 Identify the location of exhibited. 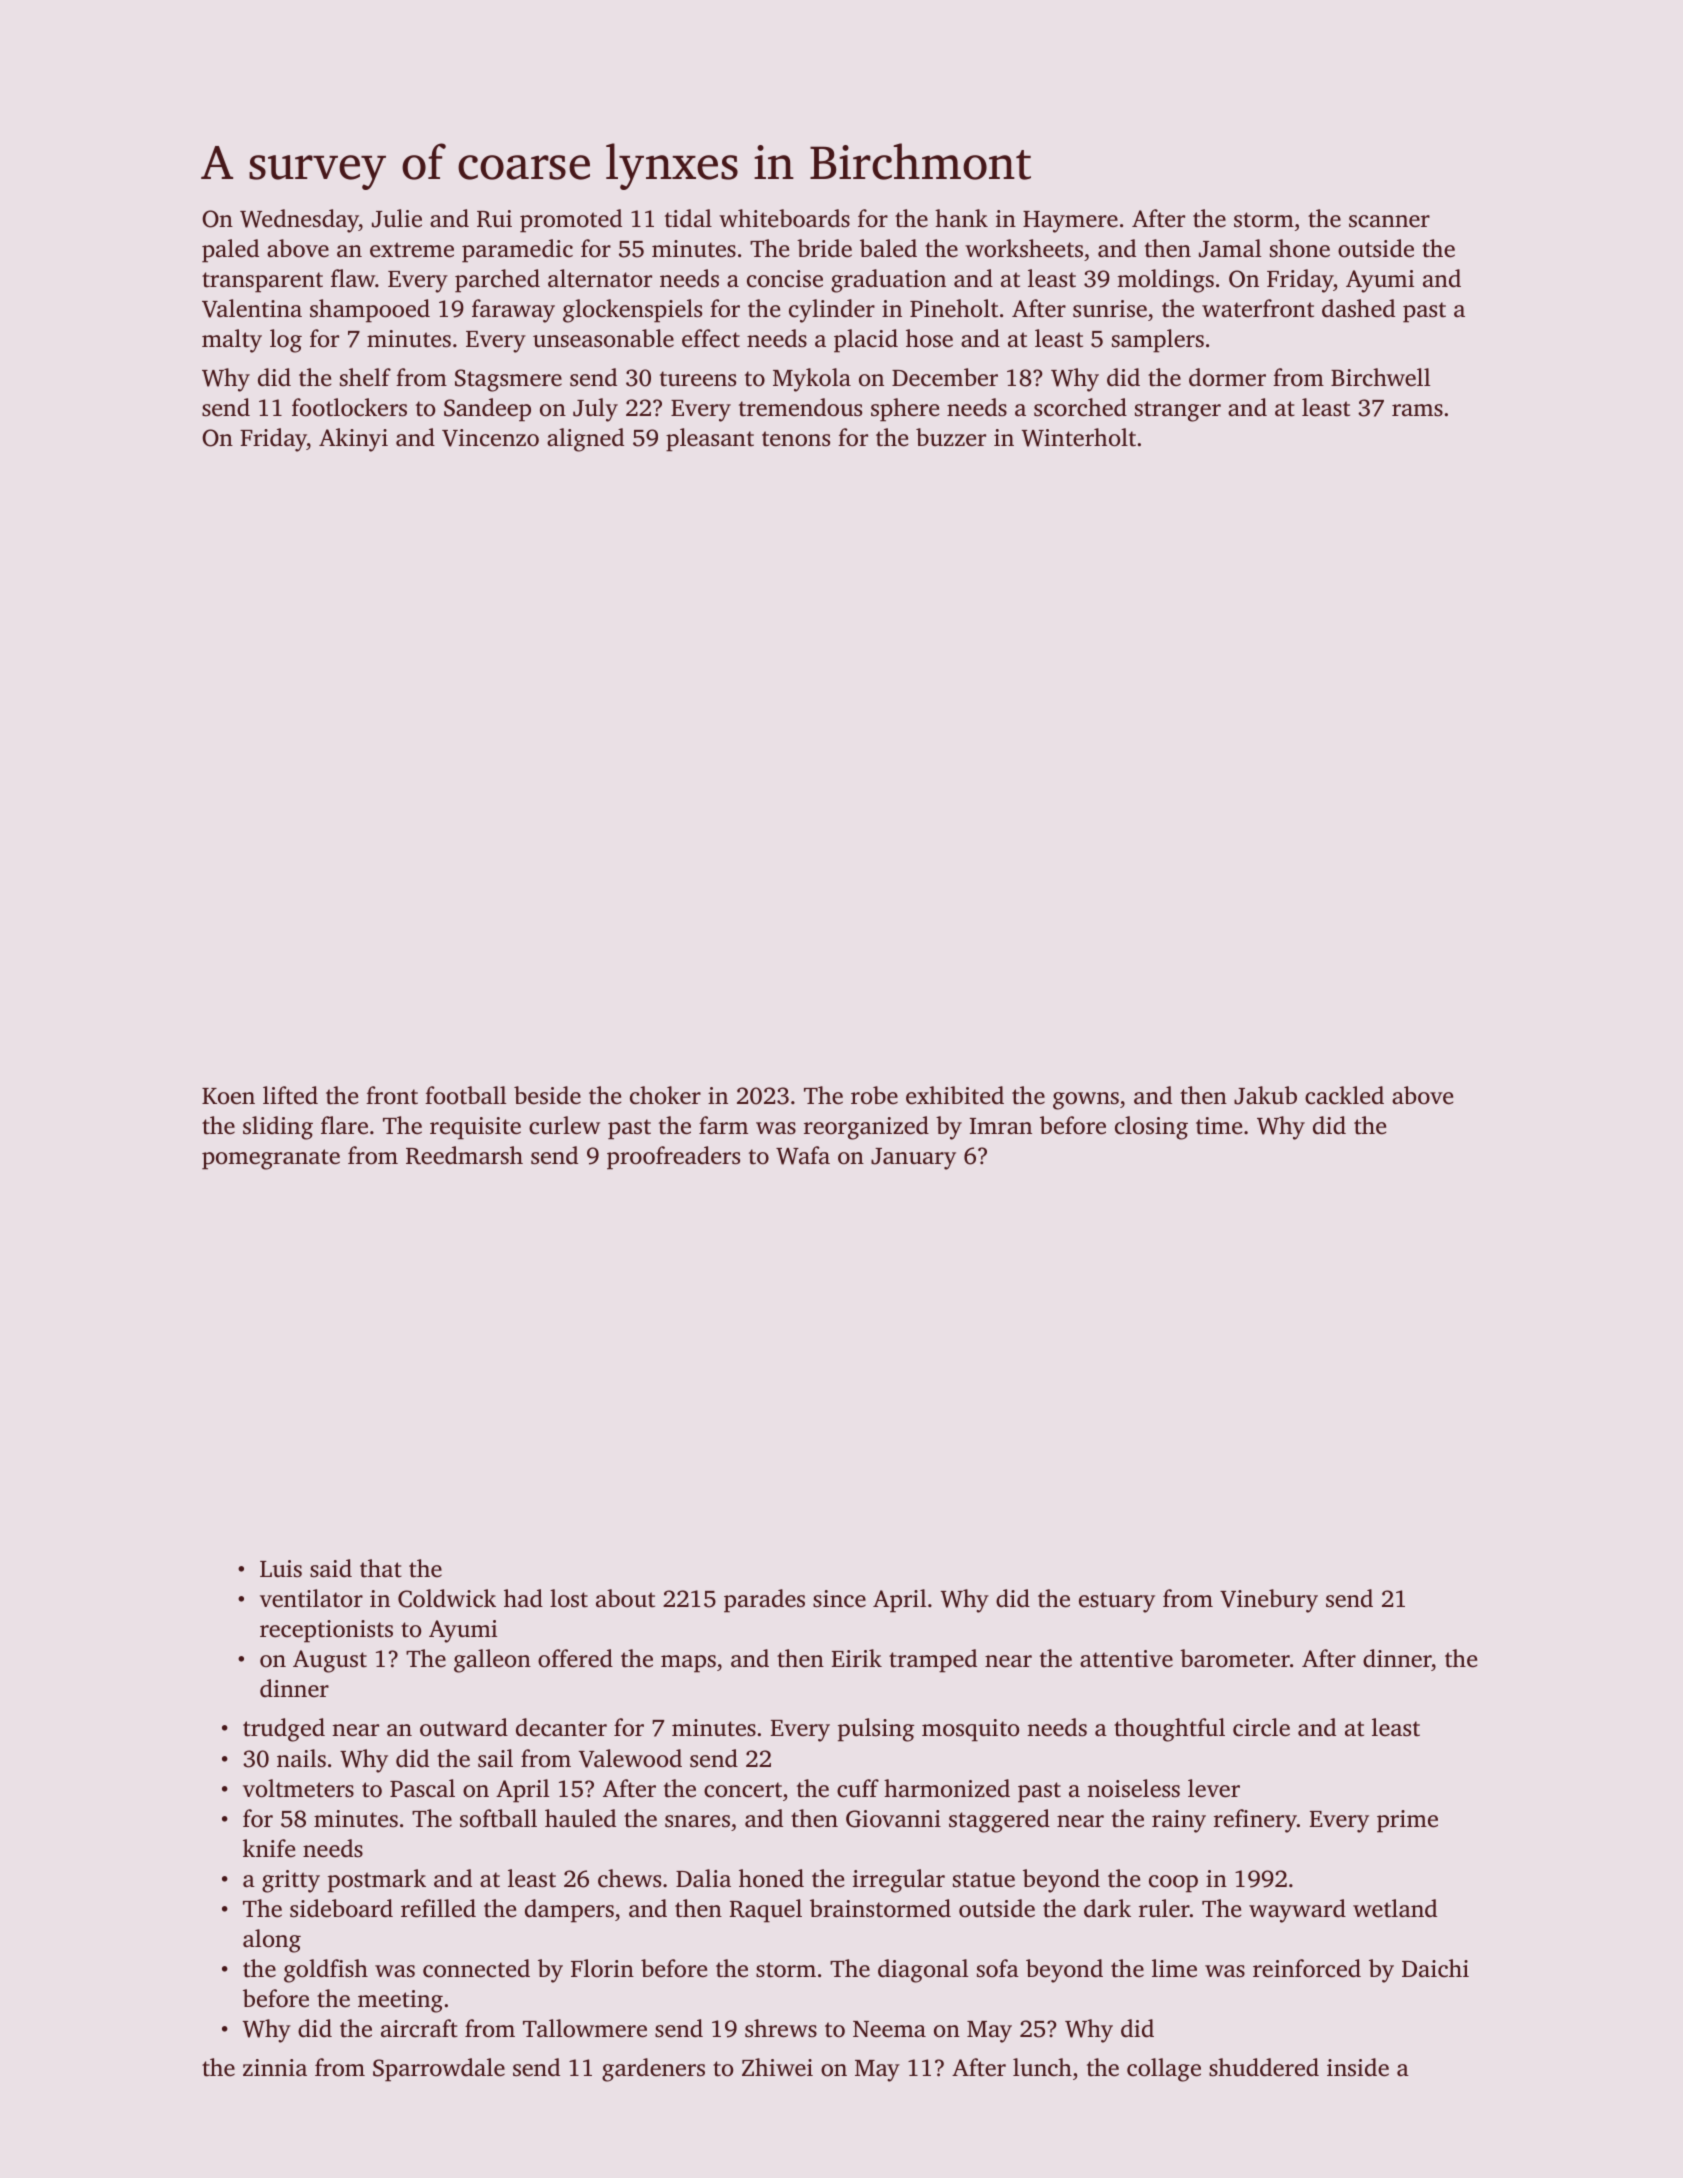
(955, 1095).
